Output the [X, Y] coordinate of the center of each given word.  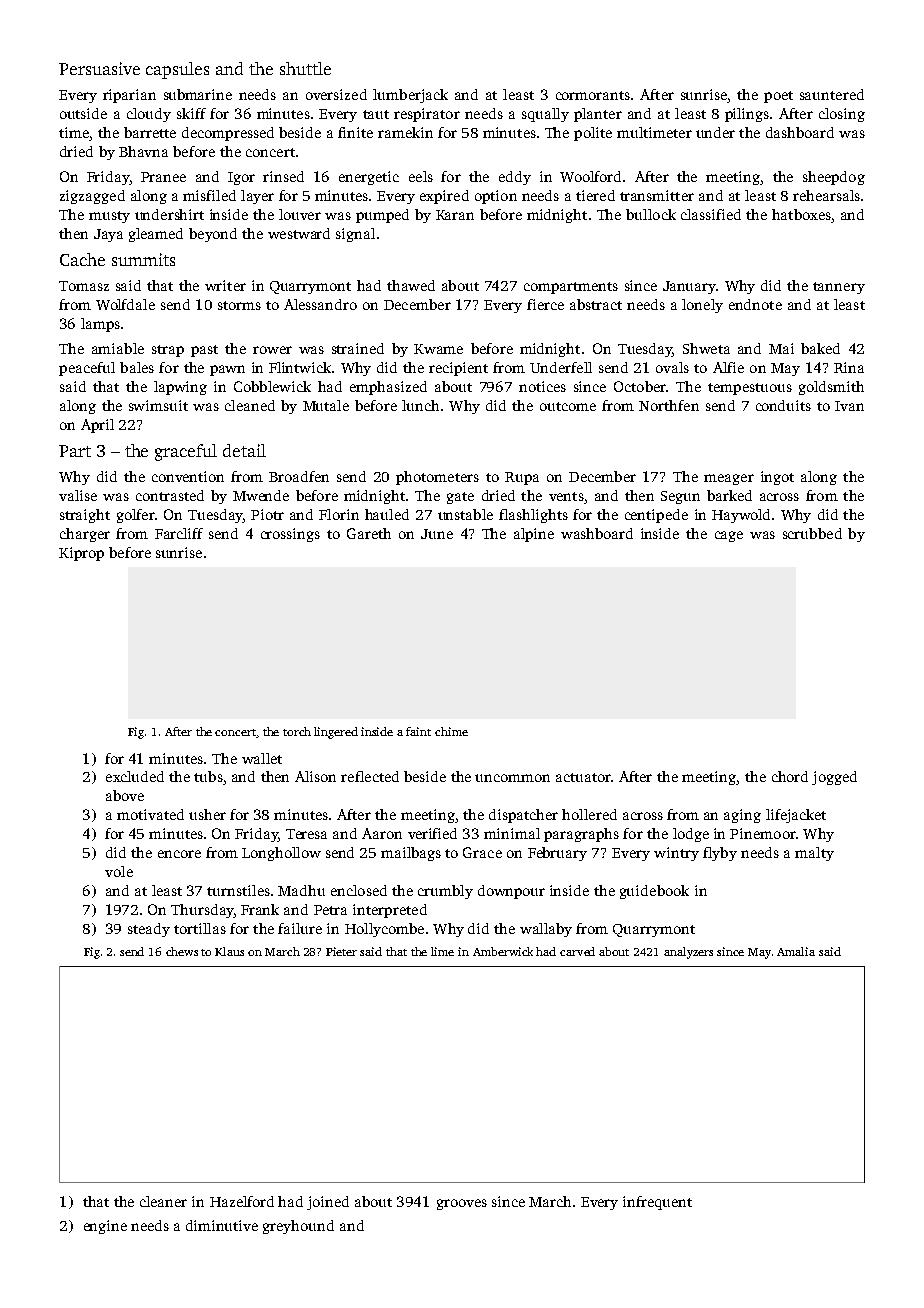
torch [297, 731]
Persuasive [99, 68]
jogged [834, 778]
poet [778, 97]
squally [545, 115]
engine [105, 1227]
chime [451, 731]
